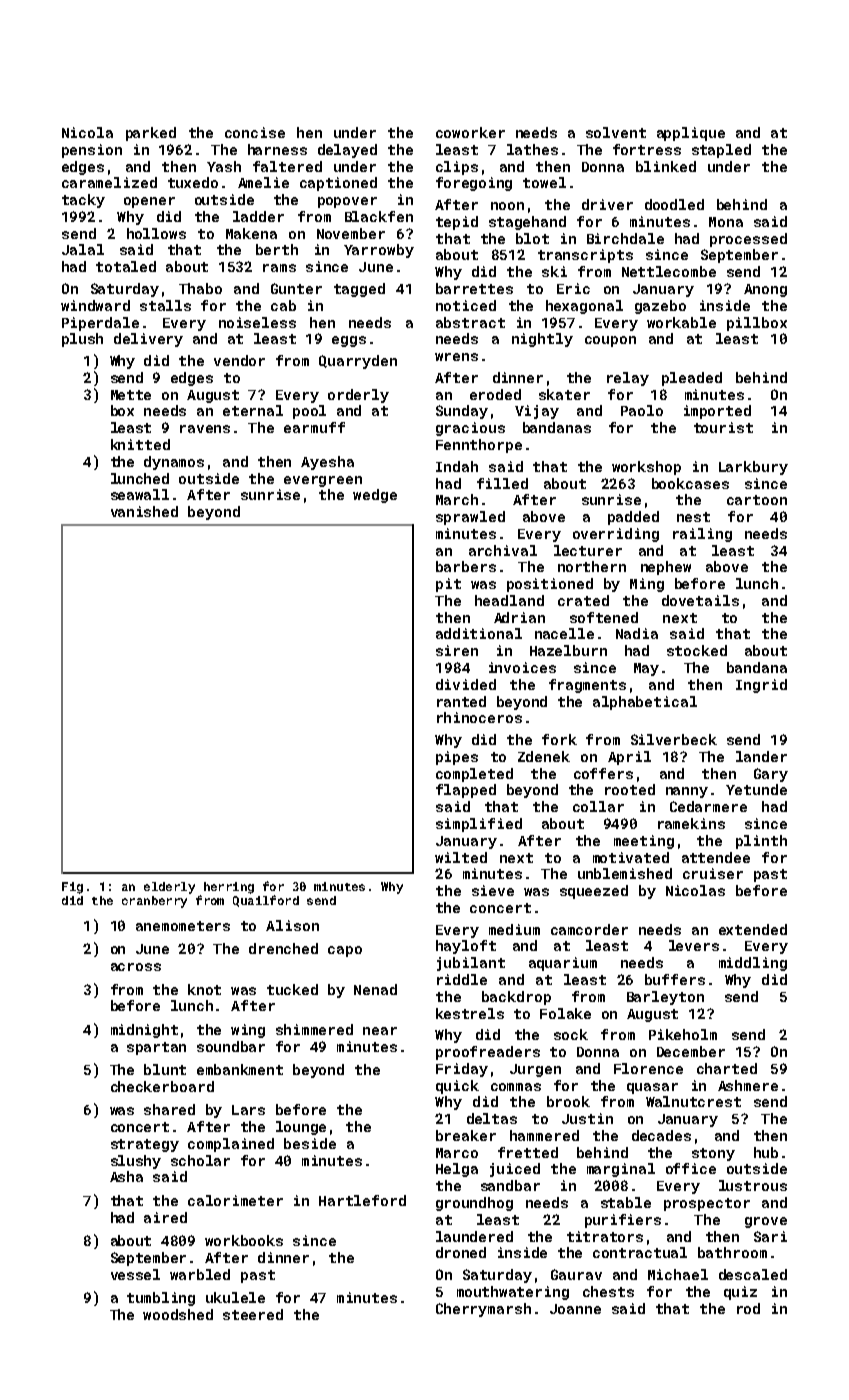  I want to click on Fig, so click(72, 888).
